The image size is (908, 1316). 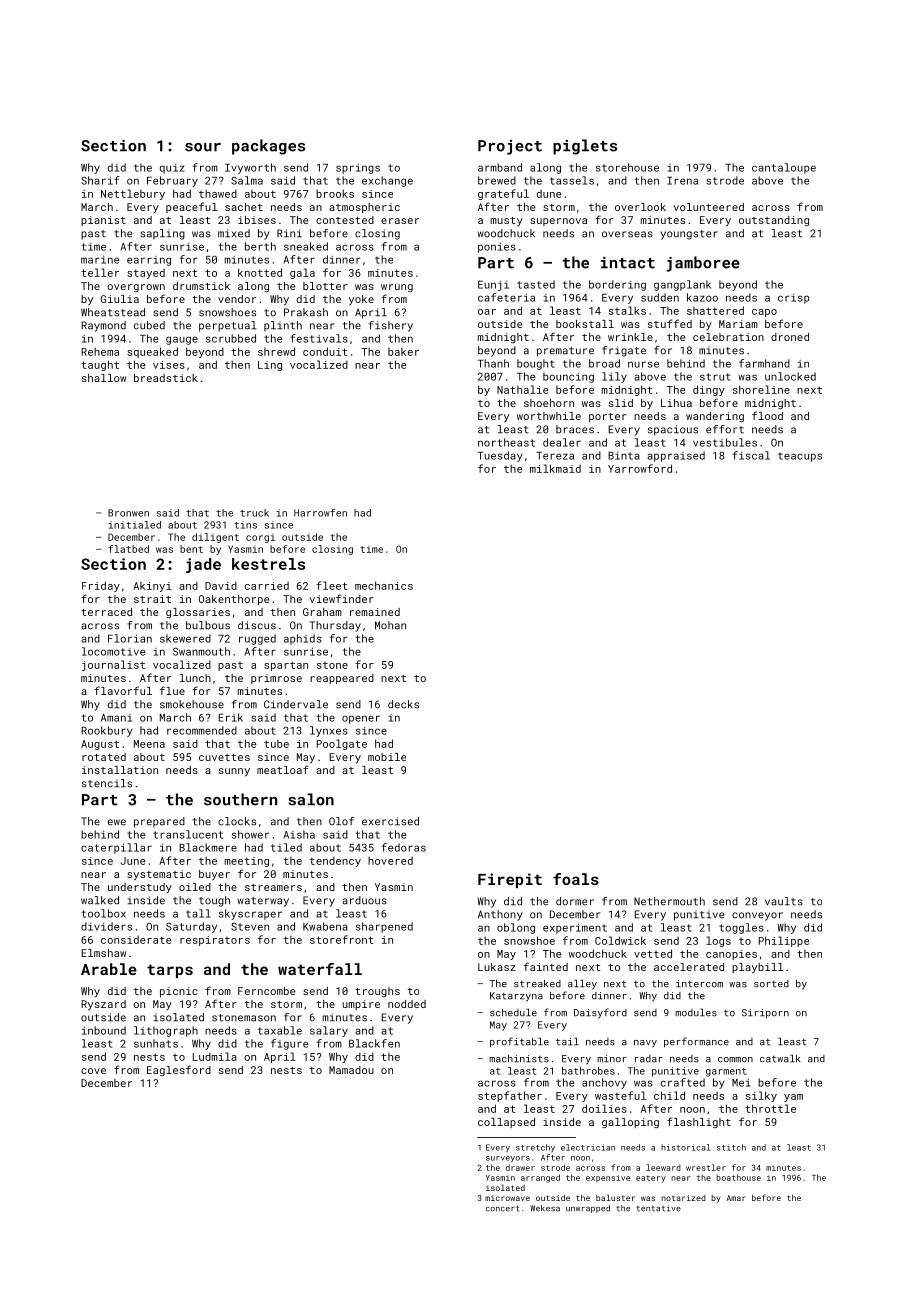 I want to click on Project, so click(x=510, y=147).
